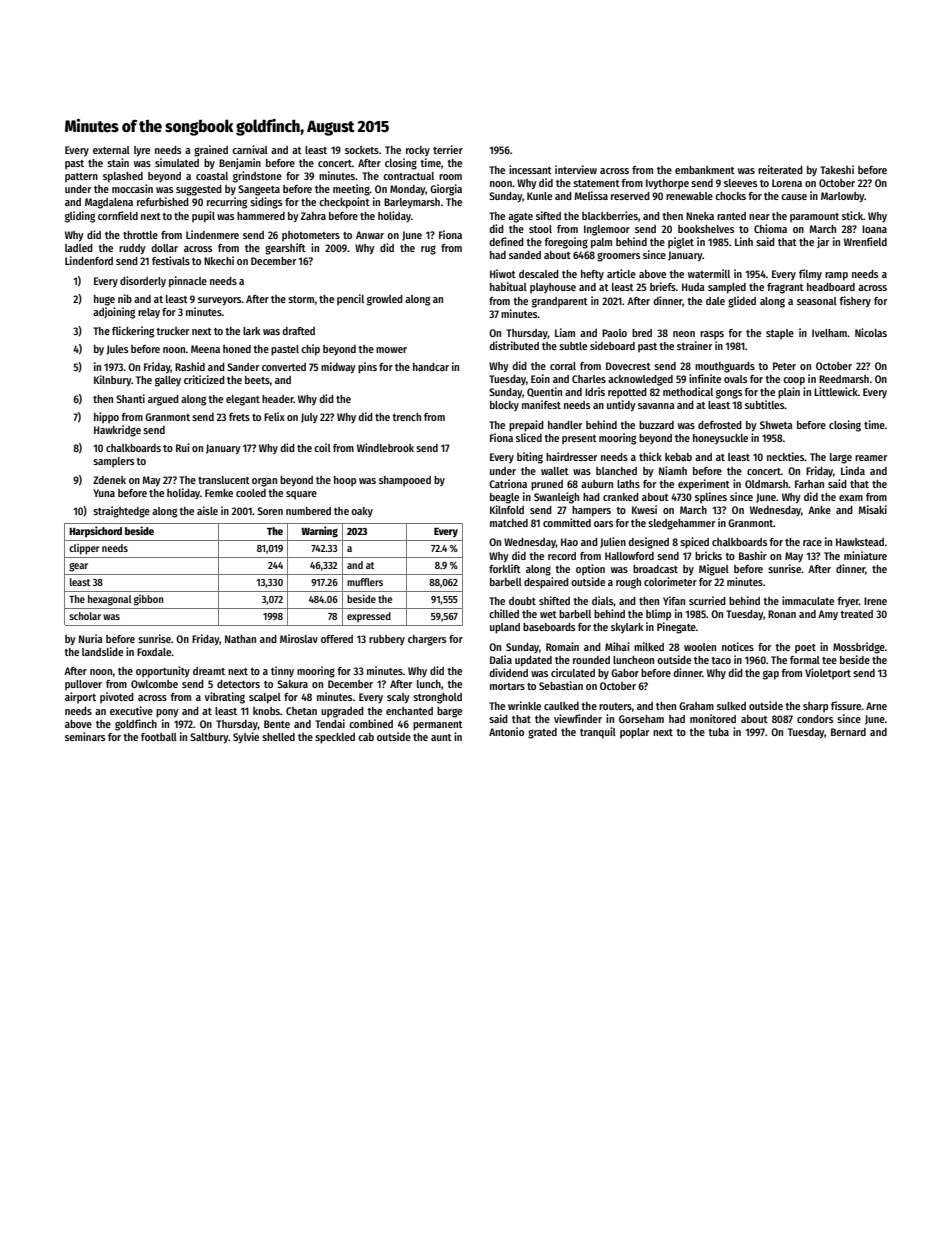  Describe the element at coordinates (362, 150) in the page. I see `sockets` at that location.
